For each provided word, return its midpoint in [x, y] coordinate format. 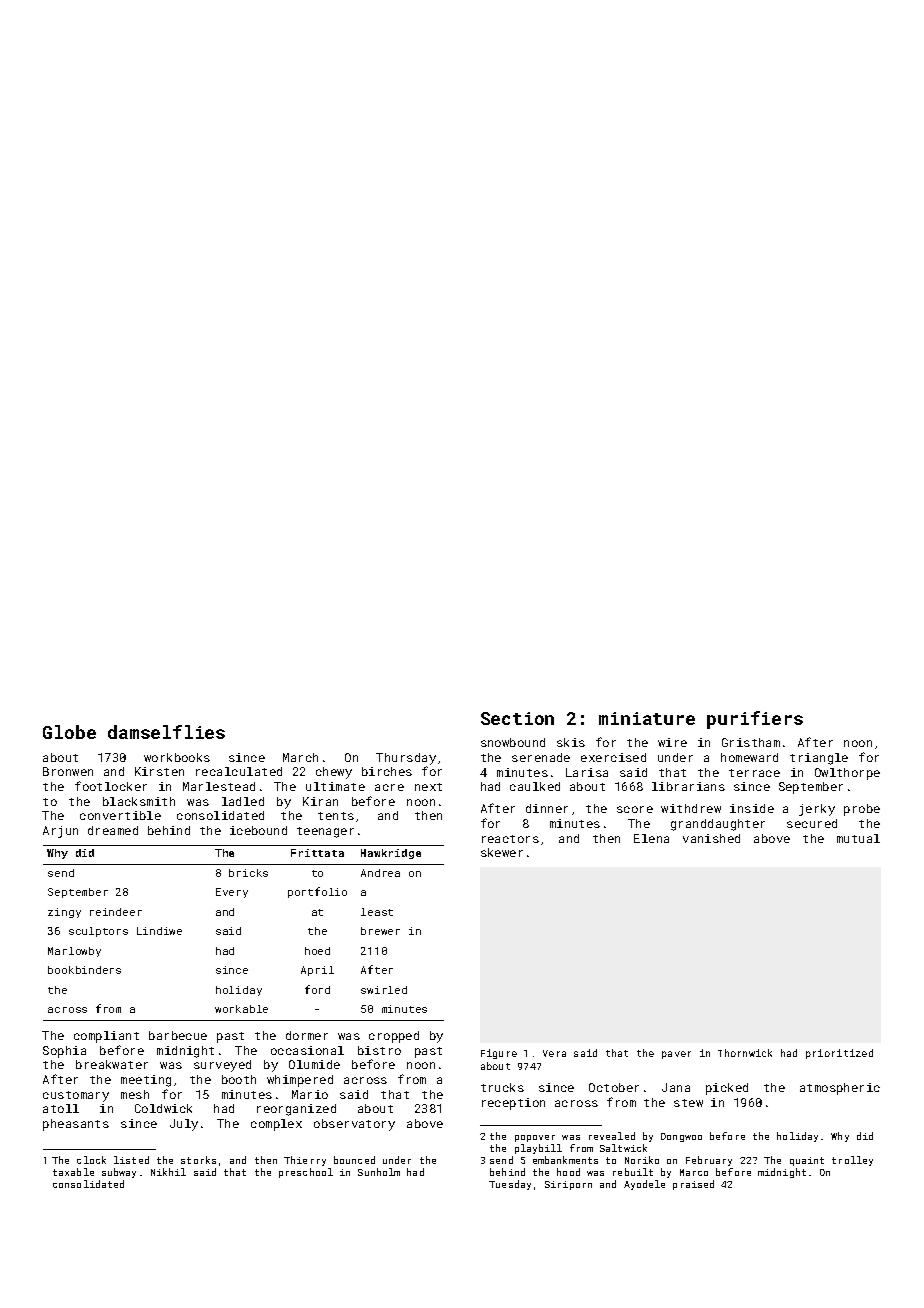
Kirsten [159, 771]
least [377, 912]
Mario [310, 1094]
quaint [807, 1161]
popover [535, 1138]
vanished [711, 838]
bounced [354, 1160]
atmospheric [840, 1089]
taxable [73, 1172]
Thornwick [745, 1053]
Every [232, 893]
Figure [499, 1054]
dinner [547, 808]
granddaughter [718, 825]
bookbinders [84, 970]
